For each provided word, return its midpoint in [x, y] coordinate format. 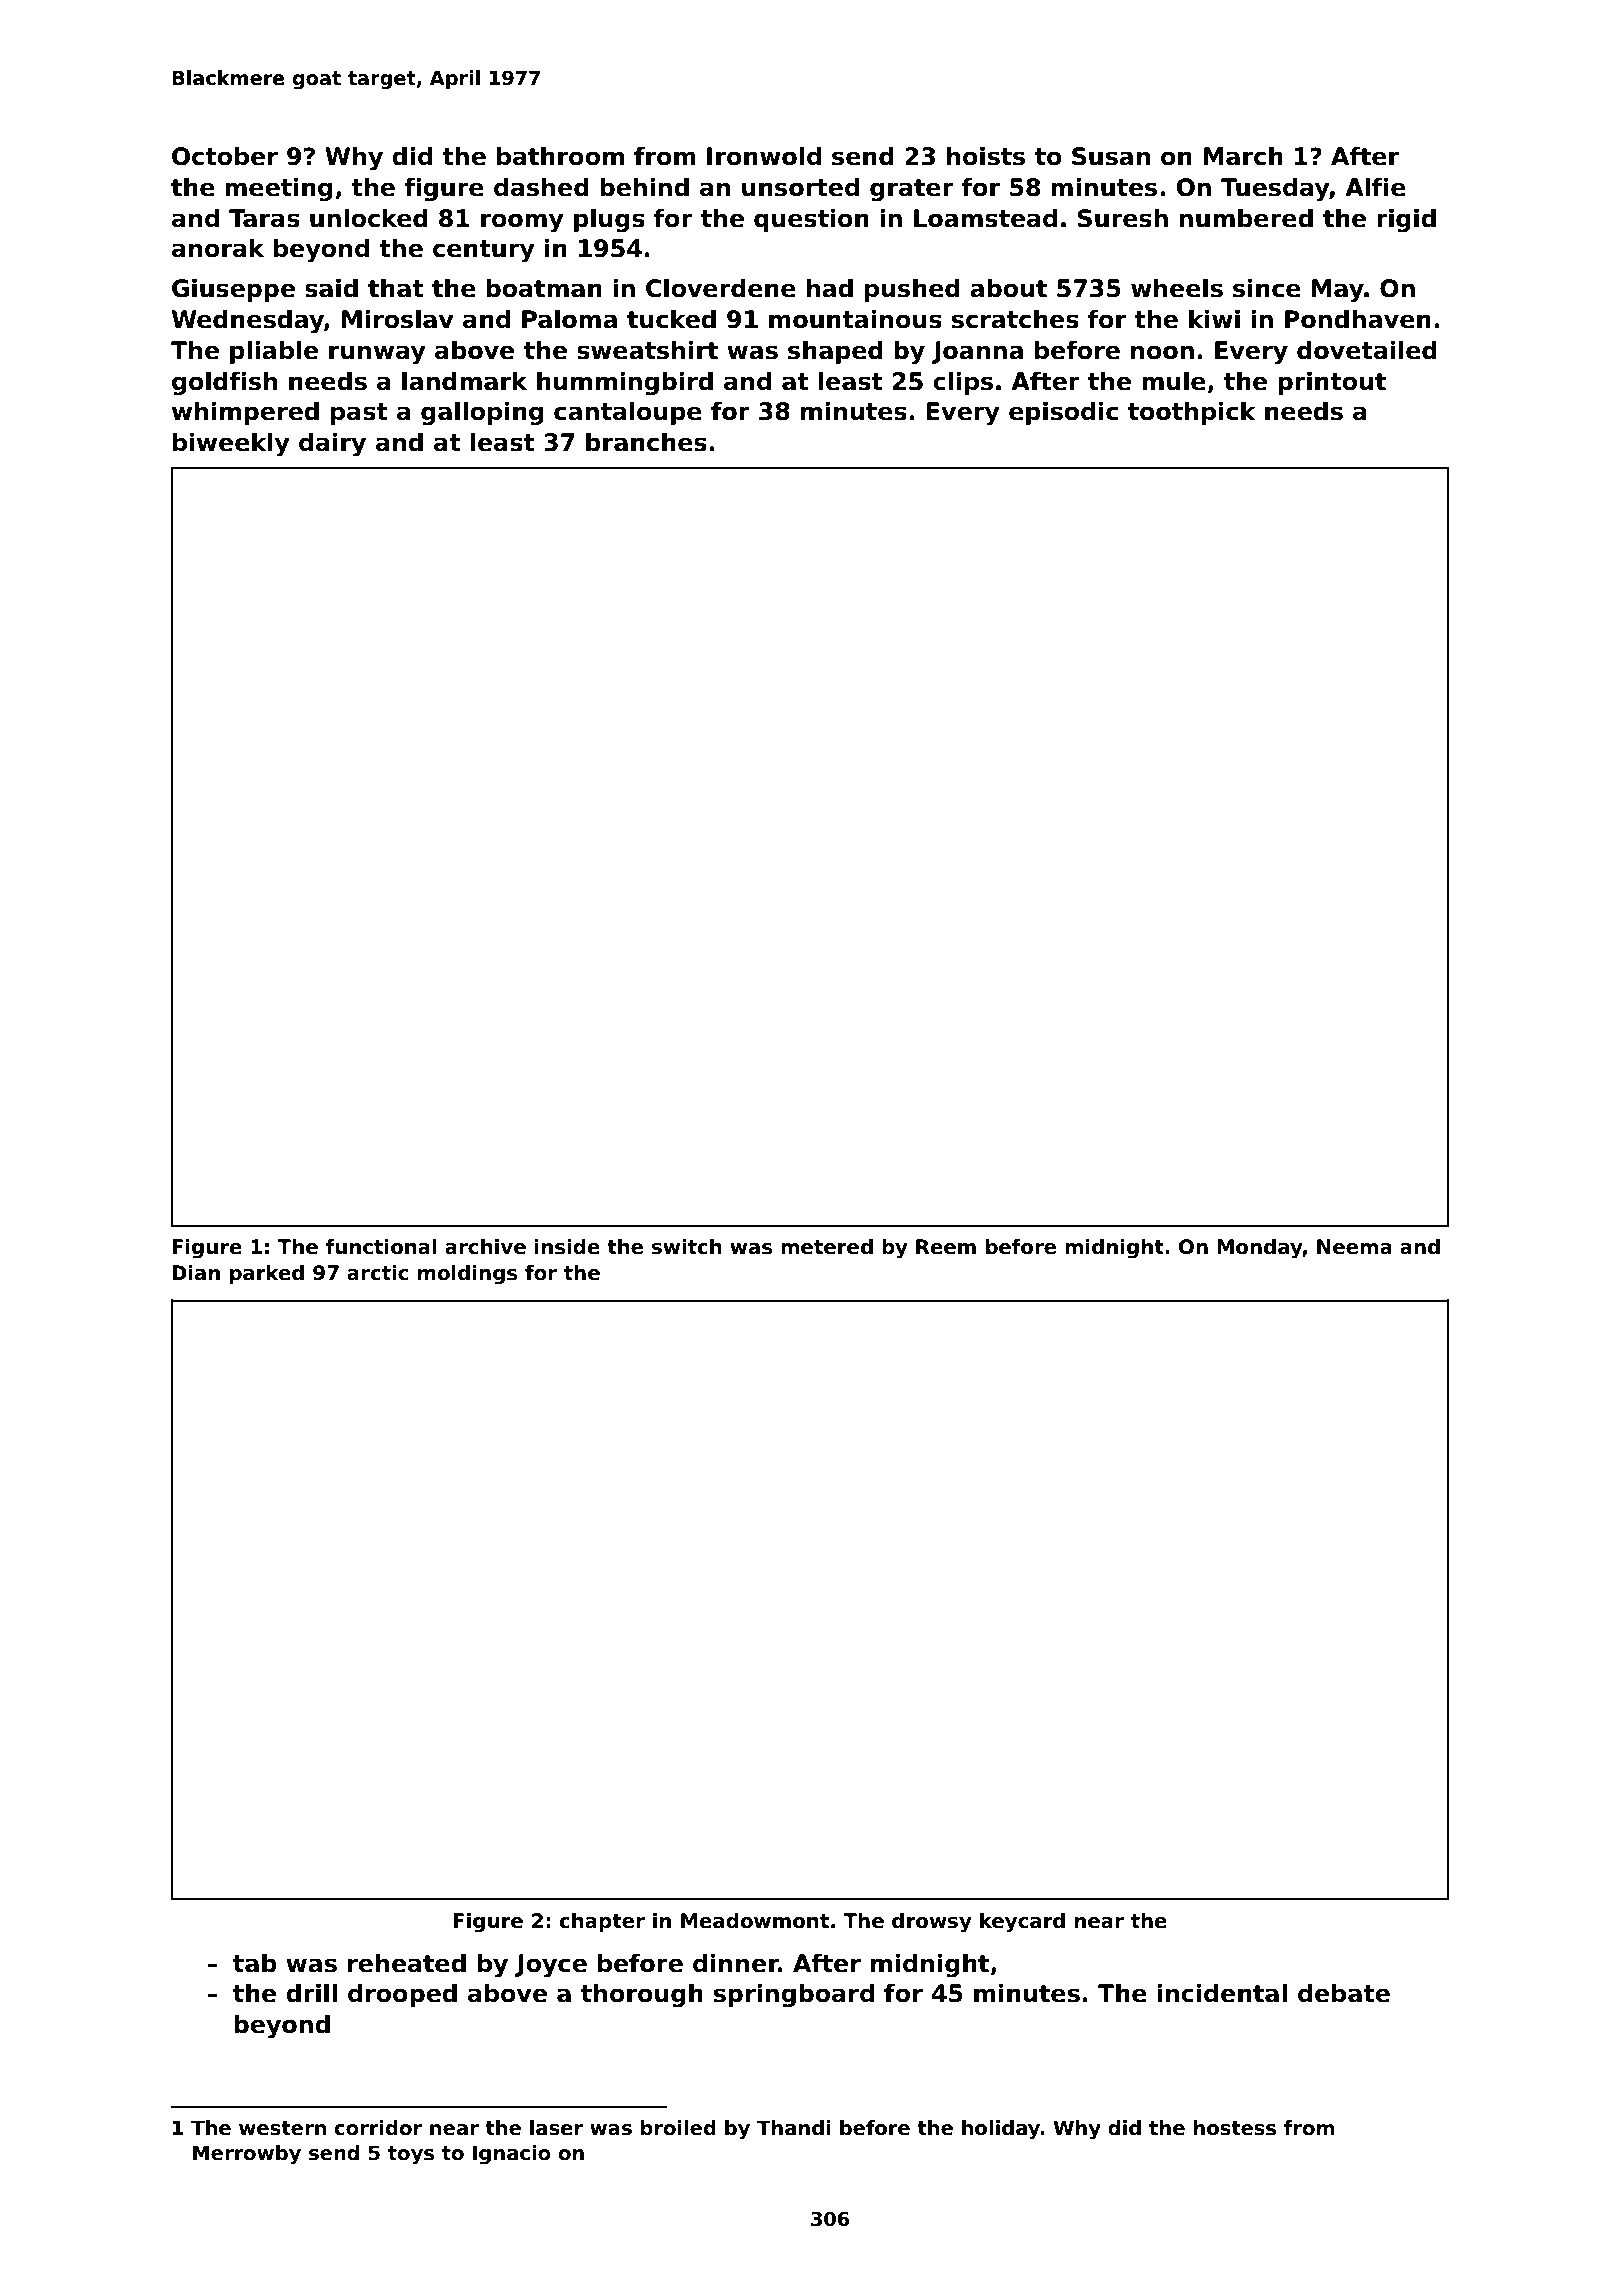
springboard [794, 1995]
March [1243, 156]
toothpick [1192, 413]
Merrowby [247, 2155]
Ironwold [764, 156]
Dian [196, 1273]
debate [1344, 1993]
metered [827, 1247]
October [225, 156]
